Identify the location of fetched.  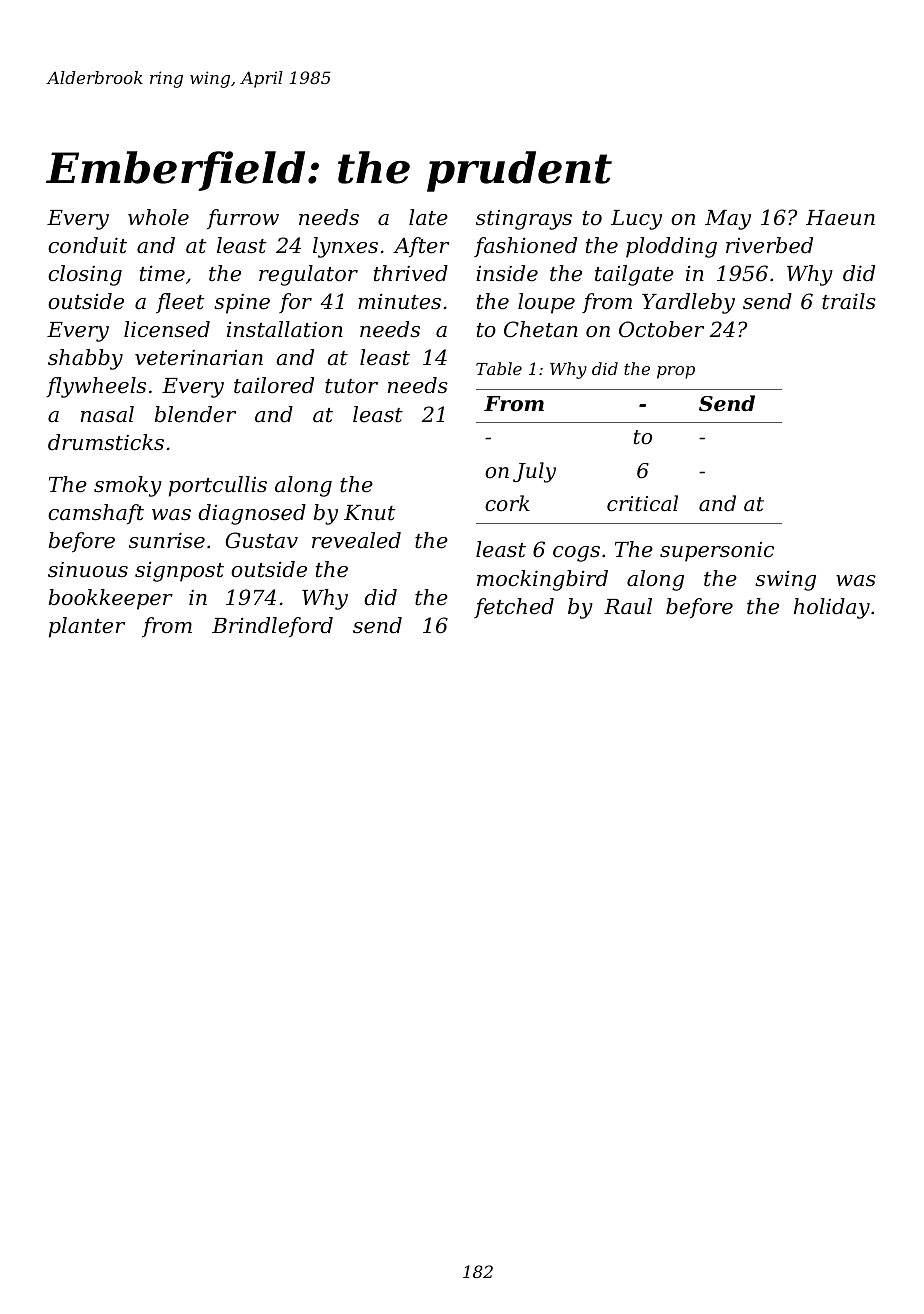
(514, 608).
